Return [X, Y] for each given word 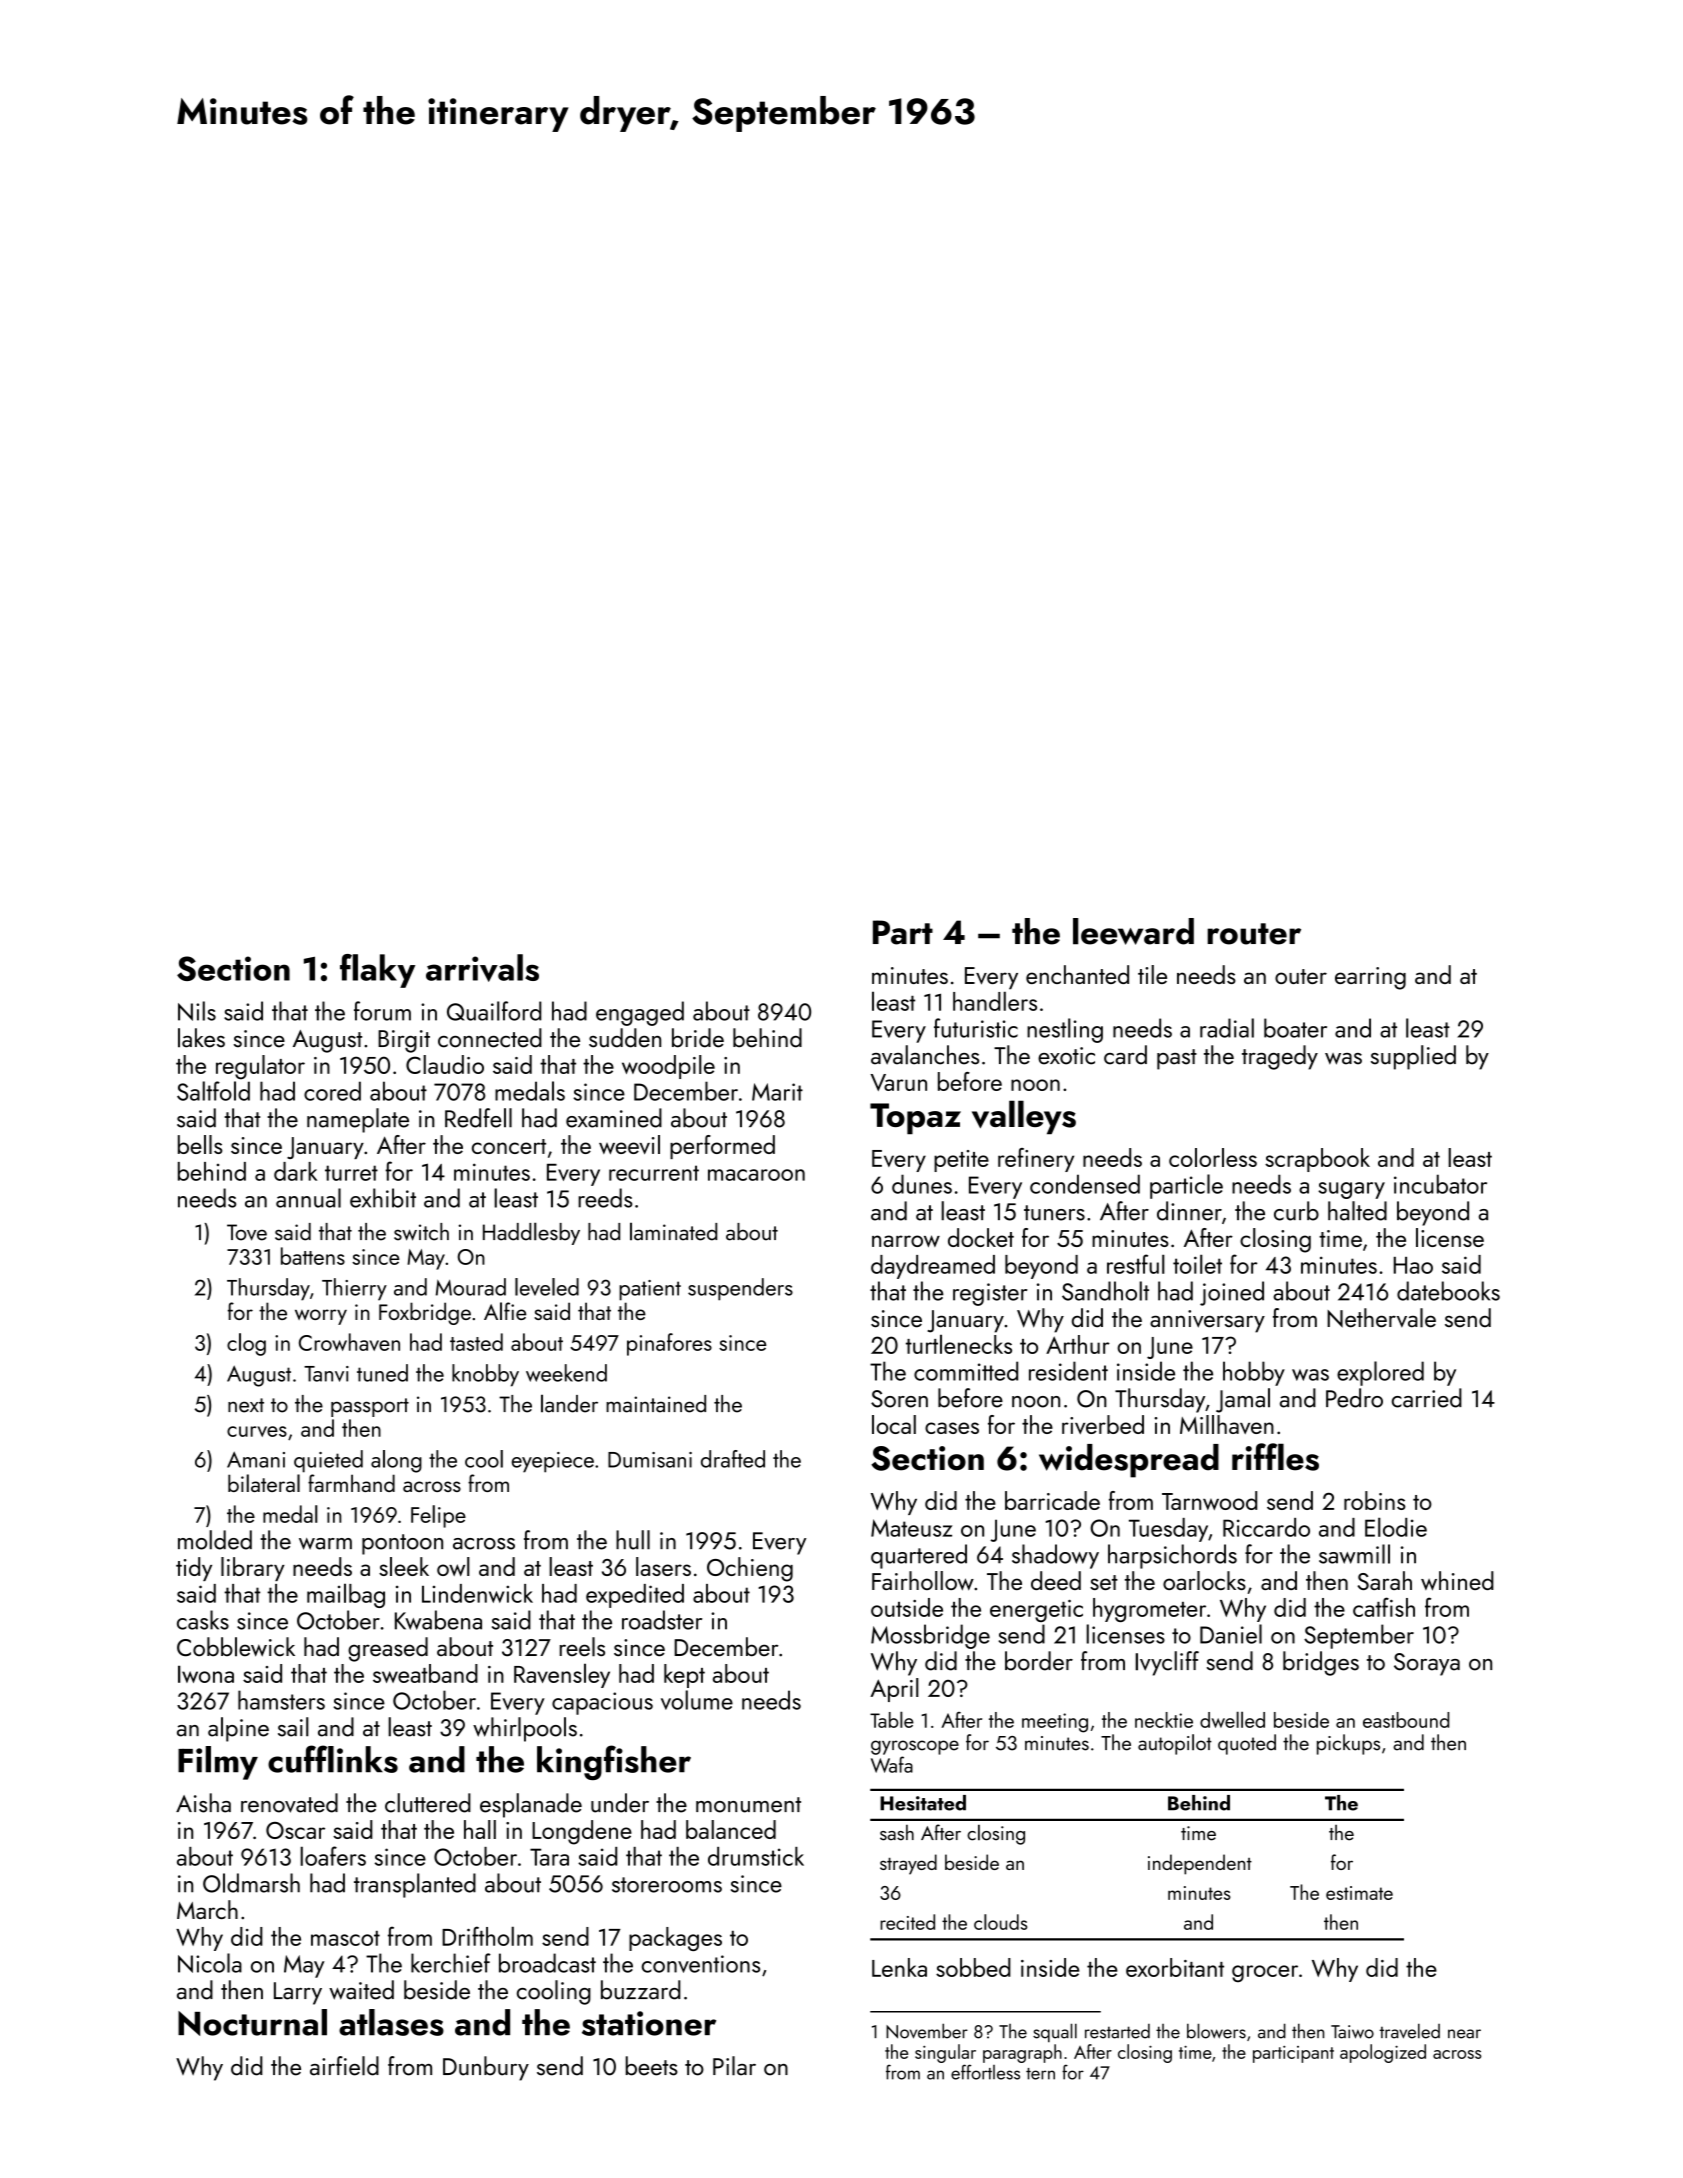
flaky [377, 971]
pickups [1348, 1744]
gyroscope [915, 1747]
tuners [1054, 1213]
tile [1152, 974]
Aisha [203, 1803]
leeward [1133, 931]
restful [1136, 1264]
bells [200, 1144]
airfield [344, 2066]
